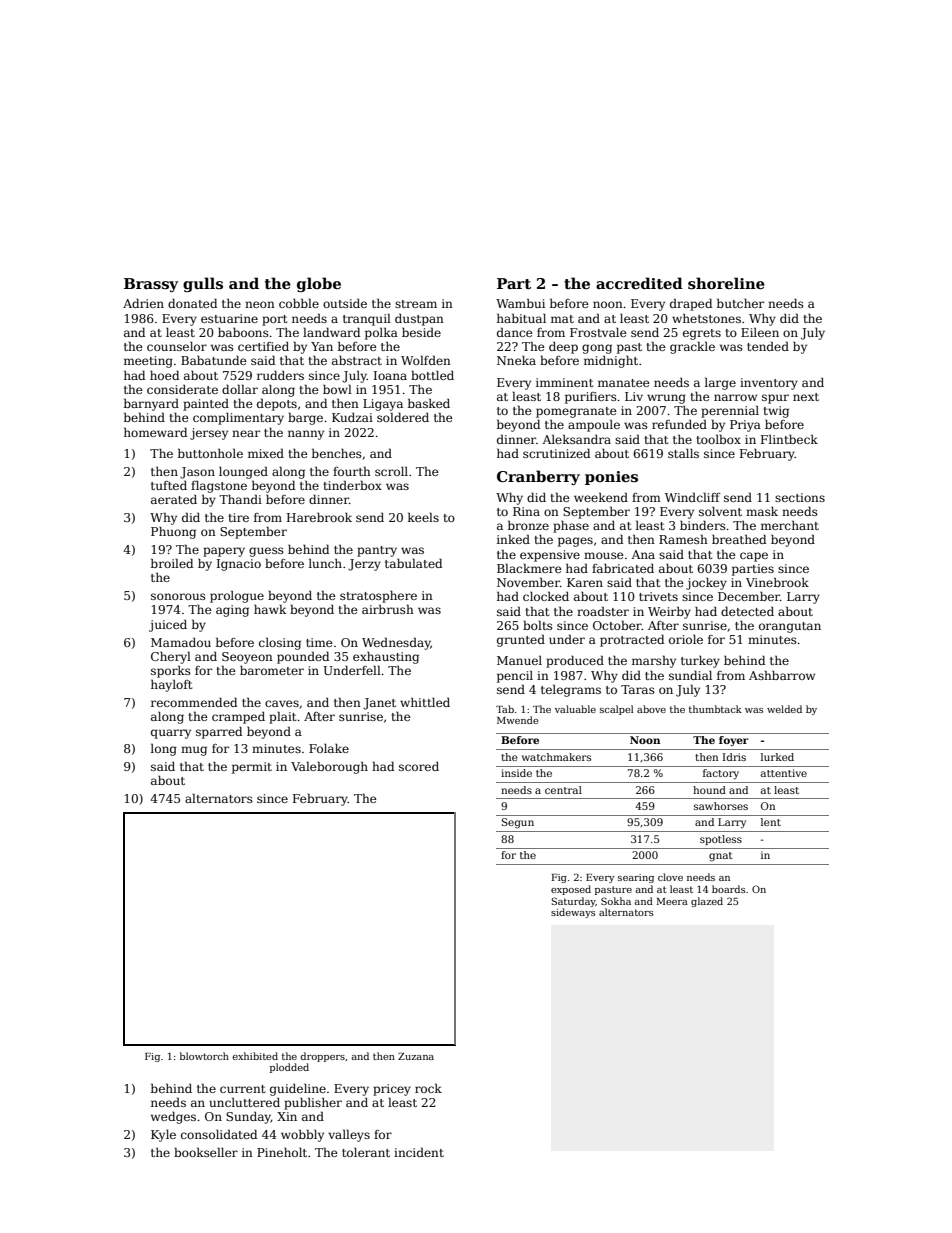 The height and width of the screenshot is (1233, 952). What do you see at coordinates (173, 1117) in the screenshot?
I see `wedges` at bounding box center [173, 1117].
